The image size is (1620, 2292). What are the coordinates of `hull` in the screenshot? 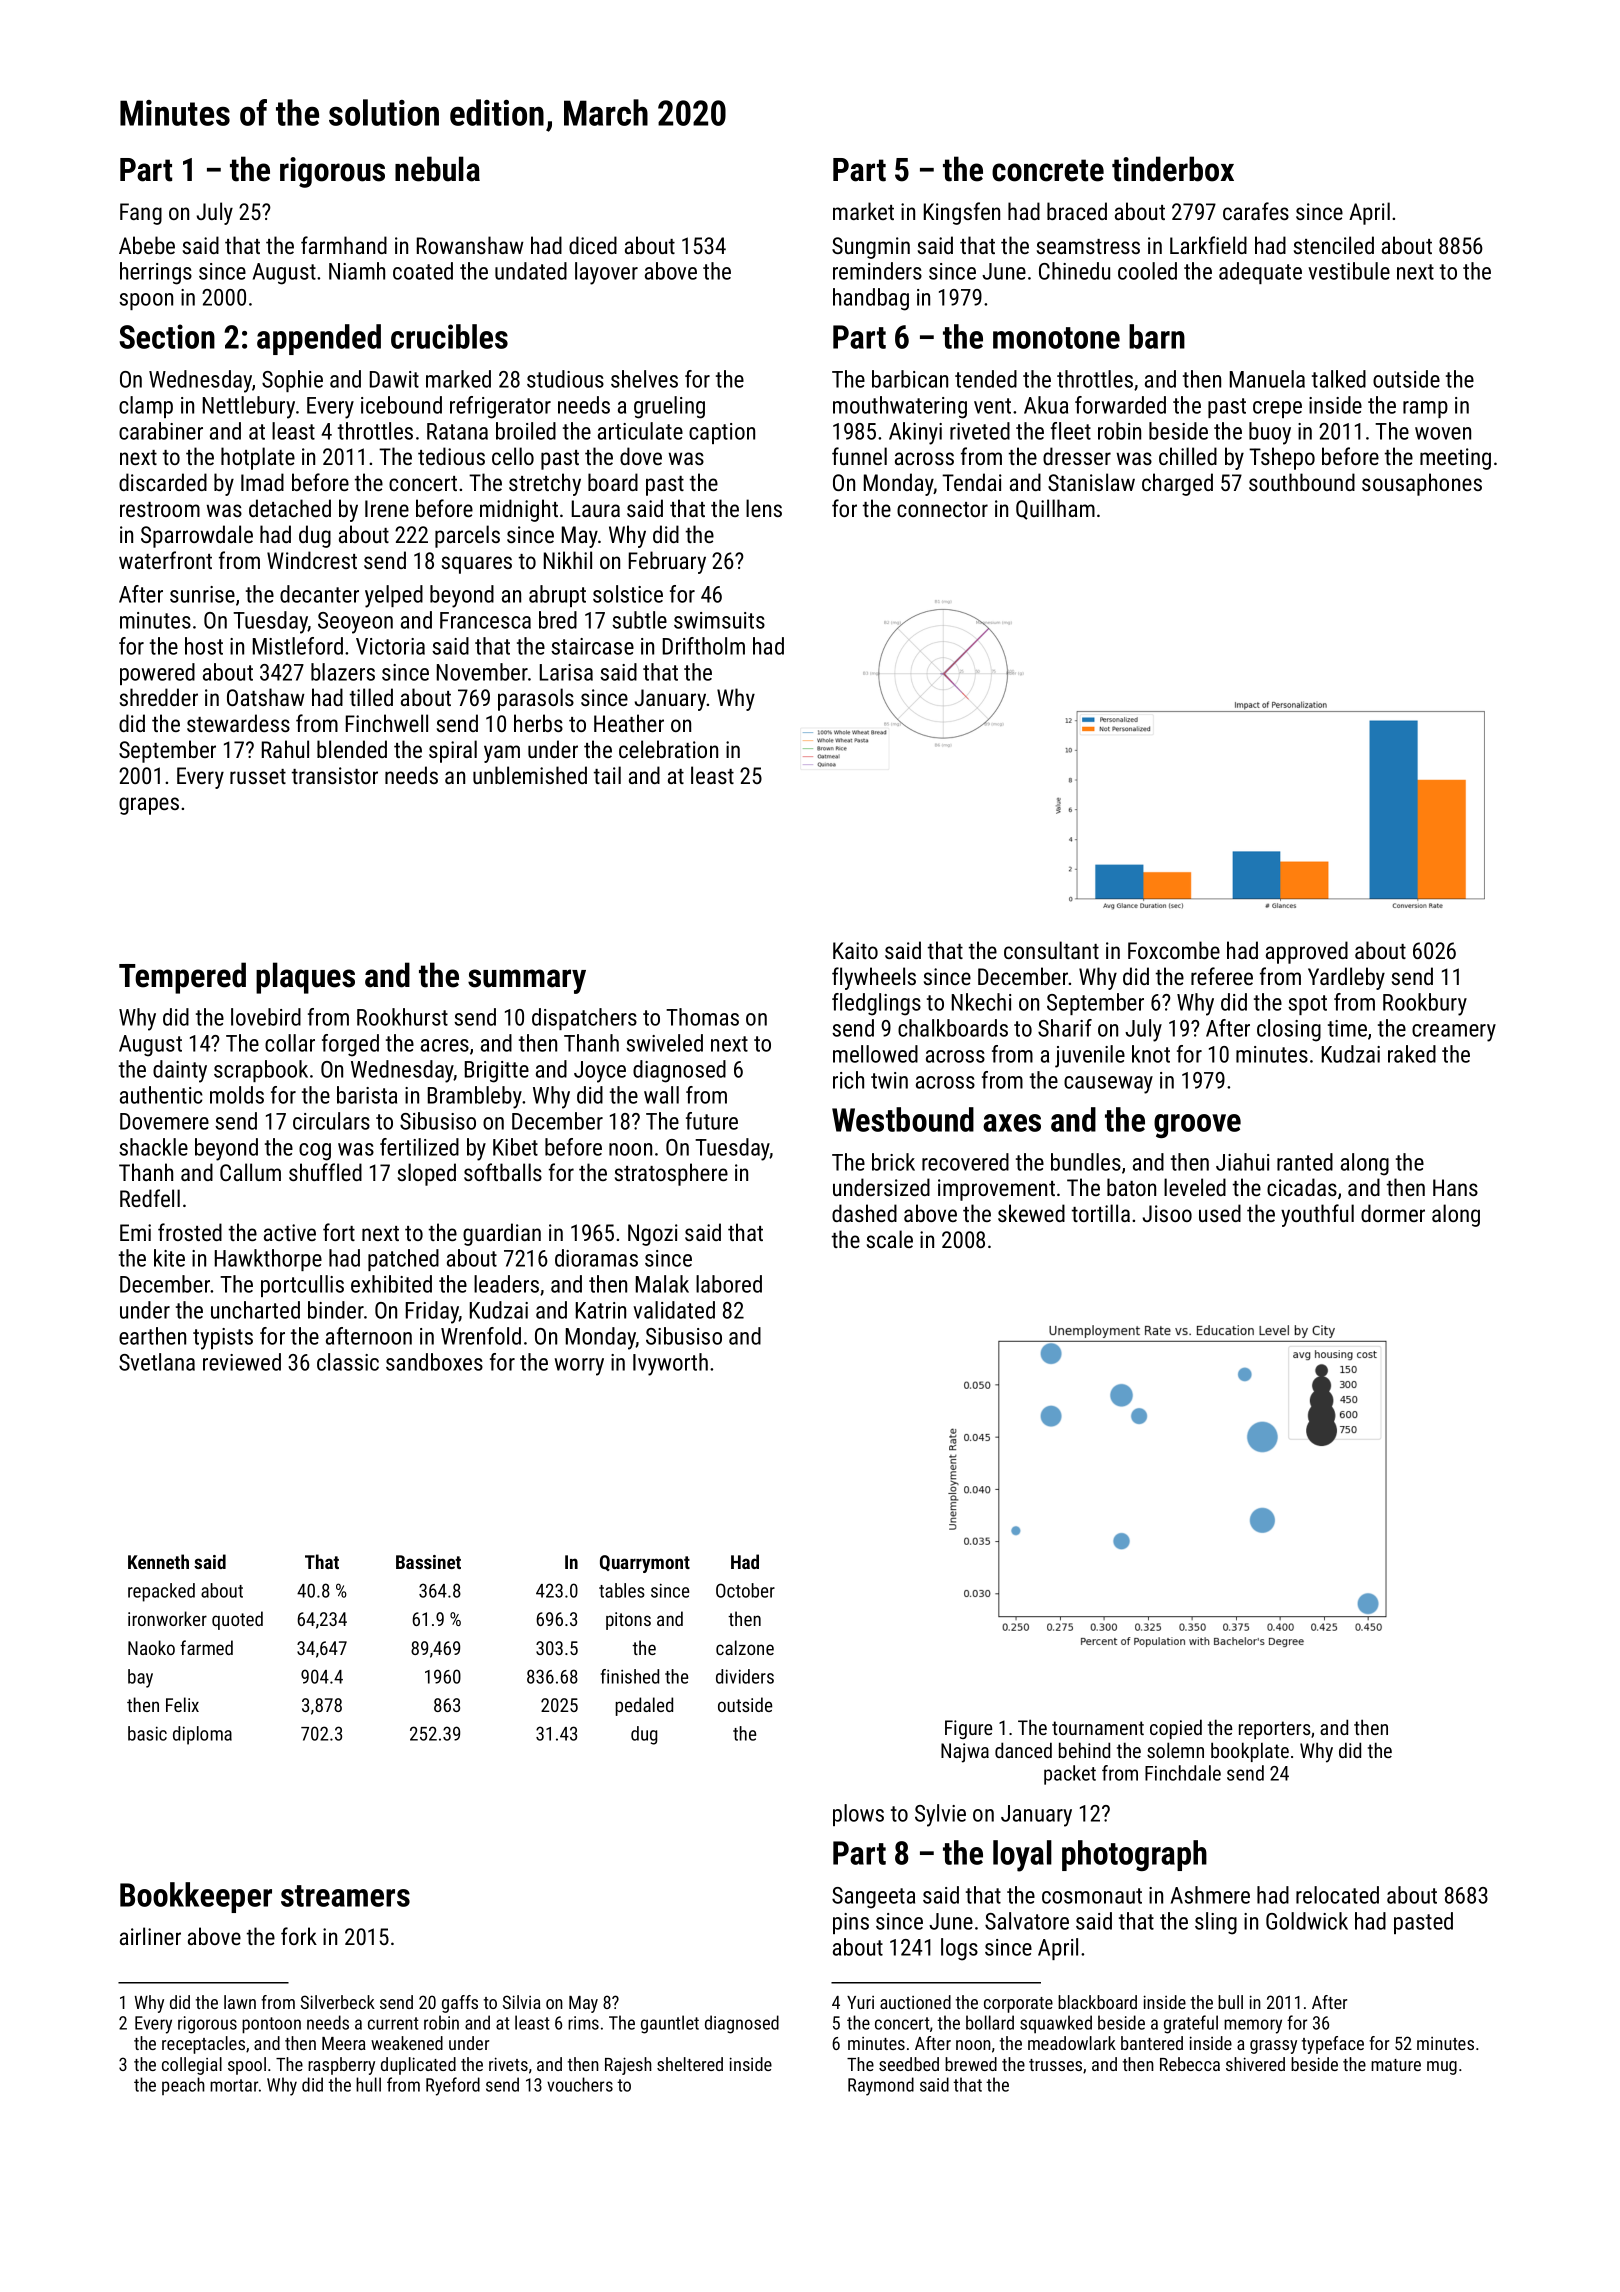 It's located at (368, 2084).
